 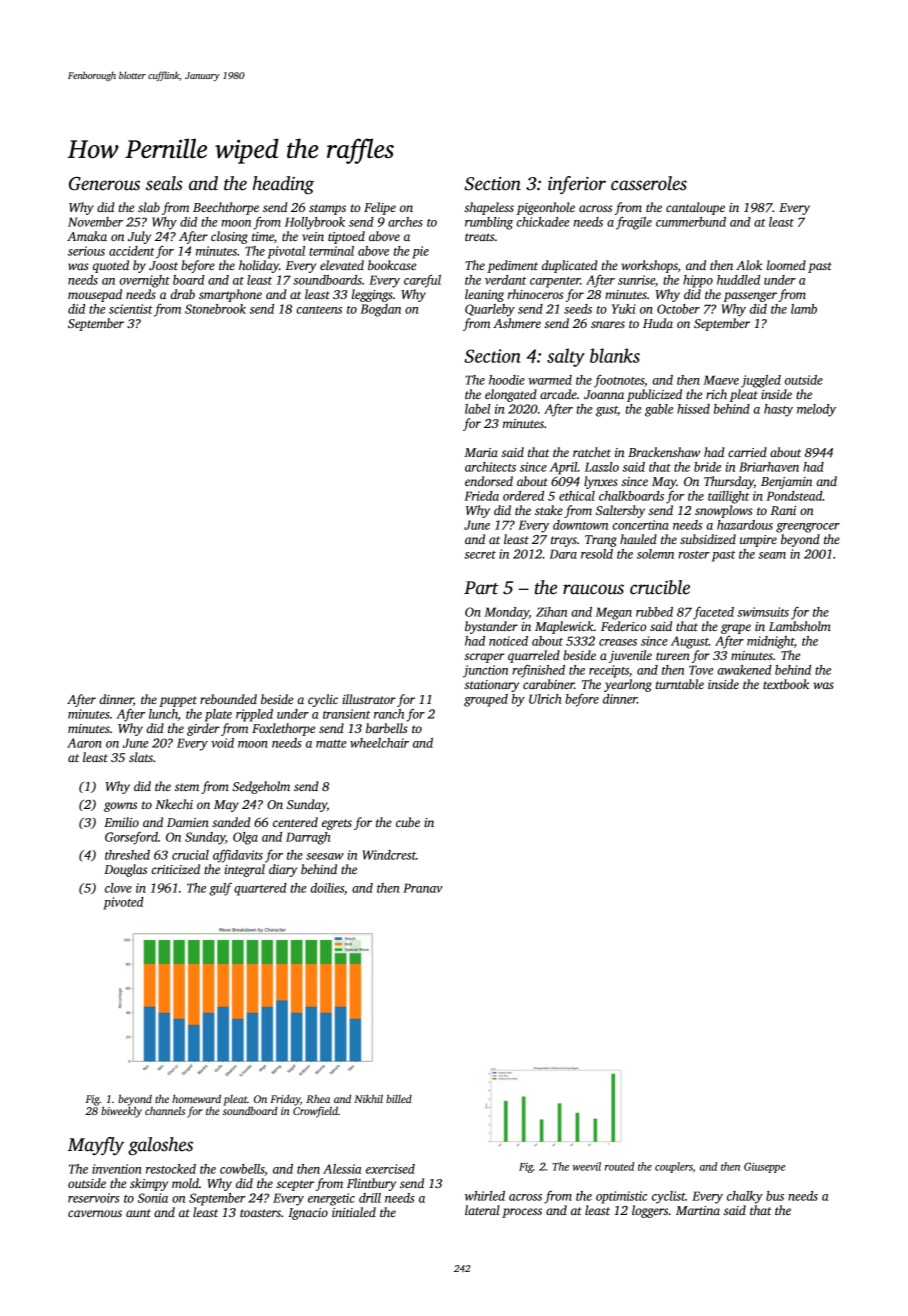 I want to click on Maria, so click(x=481, y=452).
